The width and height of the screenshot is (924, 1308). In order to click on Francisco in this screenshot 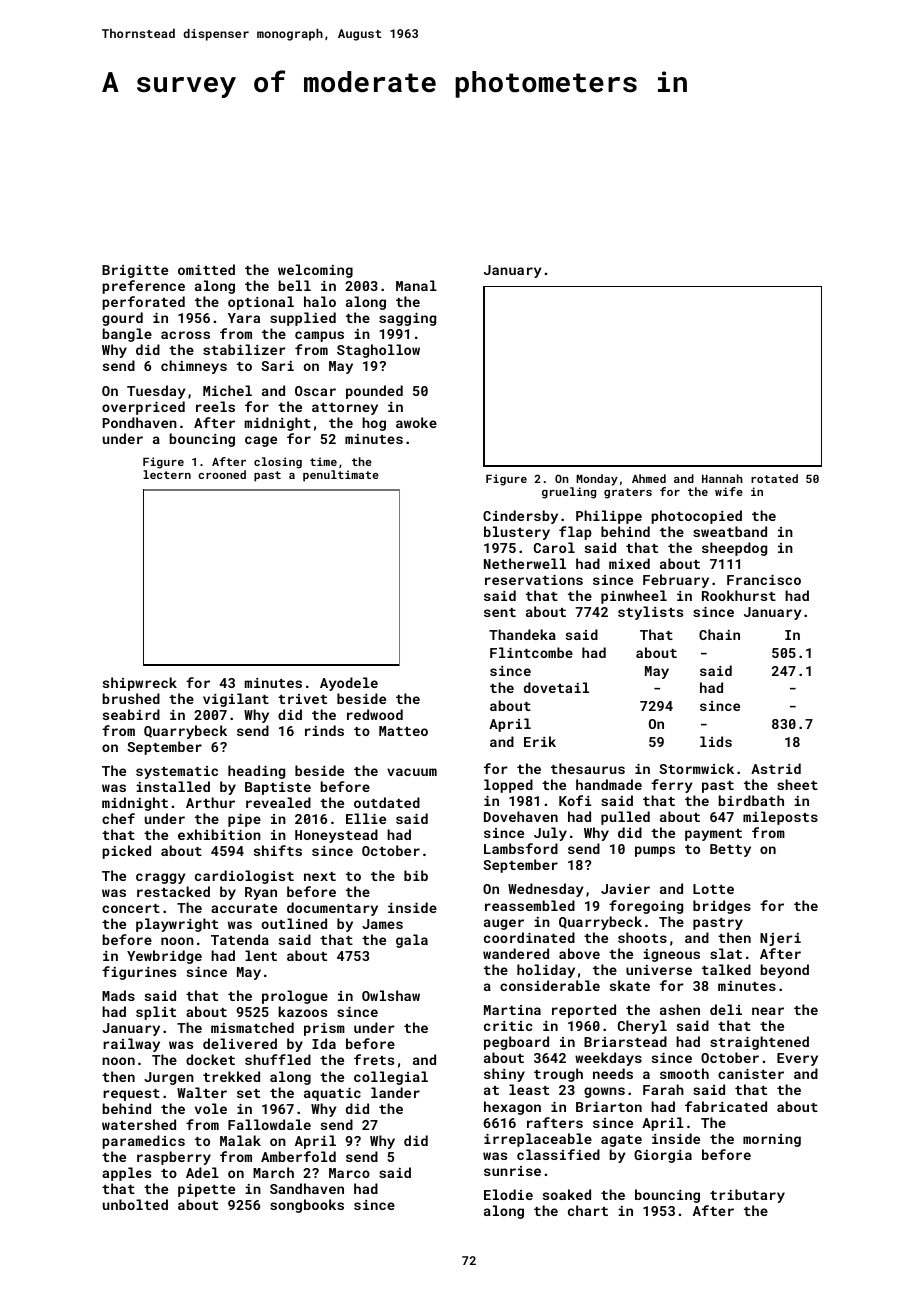, I will do `click(764, 580)`.
